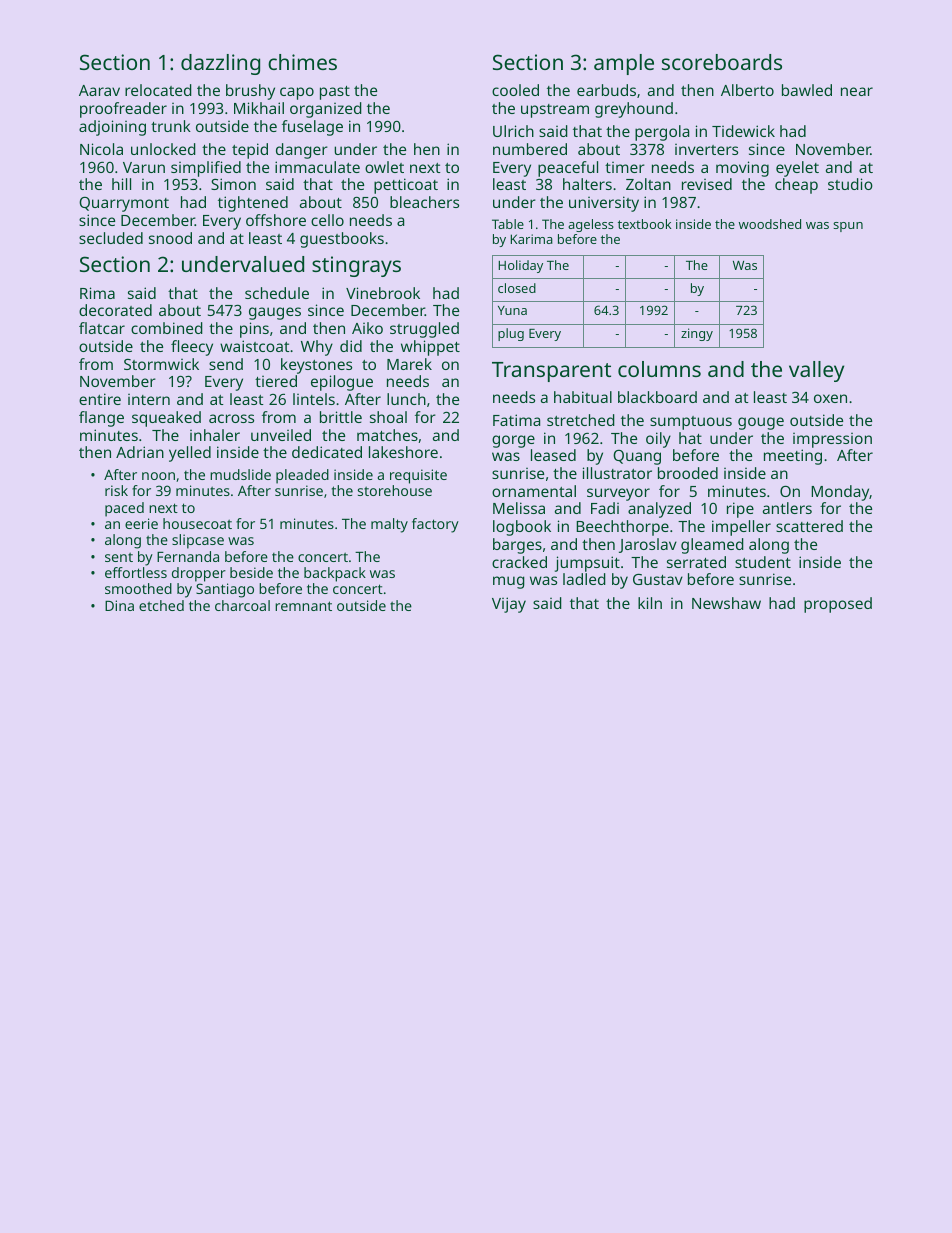 The width and height of the image is (952, 1233). I want to click on tepid, so click(250, 151).
